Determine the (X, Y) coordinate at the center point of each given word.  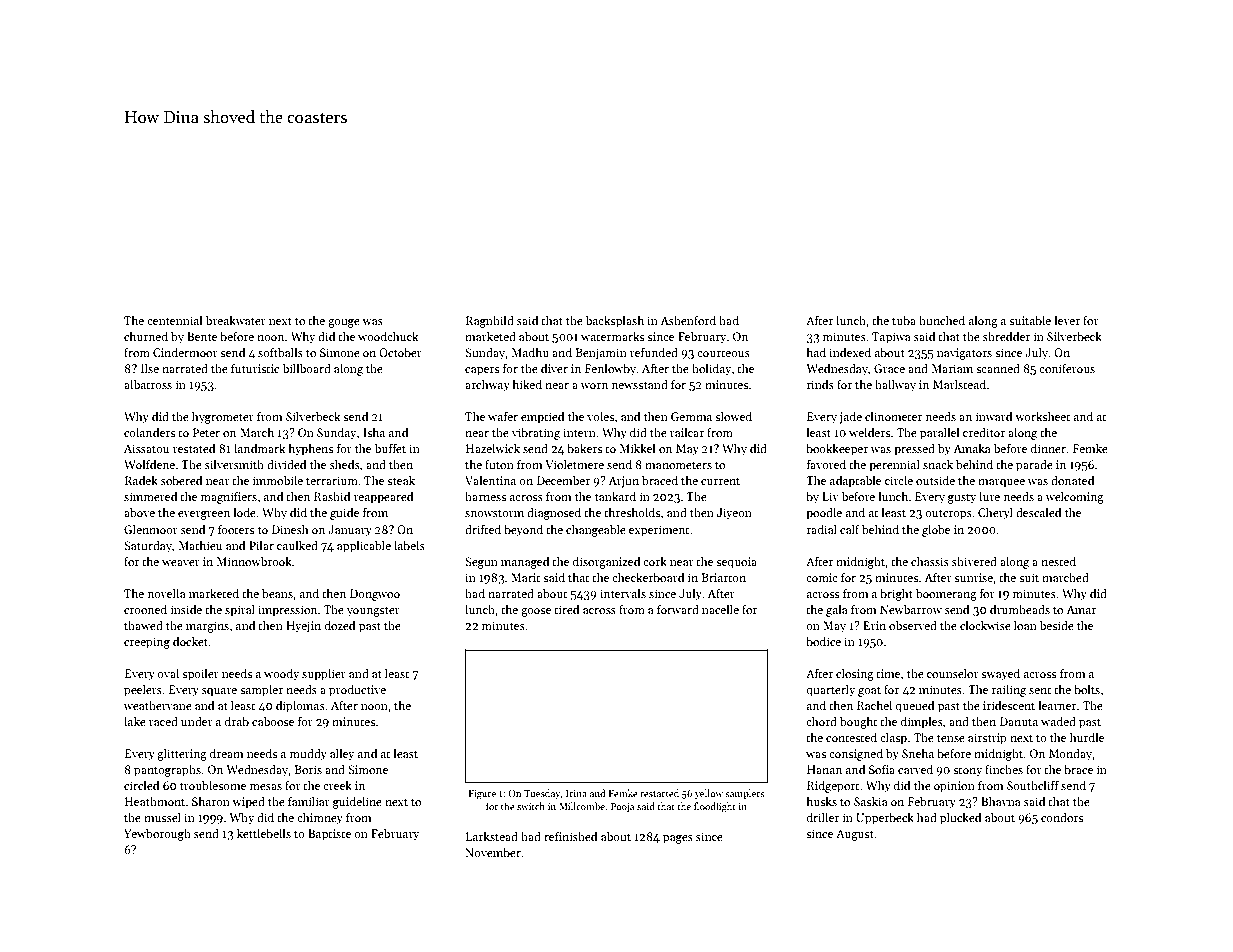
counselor (953, 673)
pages (678, 839)
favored (826, 464)
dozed (340, 625)
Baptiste (329, 835)
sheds (345, 464)
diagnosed (554, 513)
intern (579, 432)
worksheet (1042, 416)
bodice (823, 641)
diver (554, 368)
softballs (280, 352)
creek (337, 785)
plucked (960, 818)
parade (1034, 465)
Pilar (261, 545)
